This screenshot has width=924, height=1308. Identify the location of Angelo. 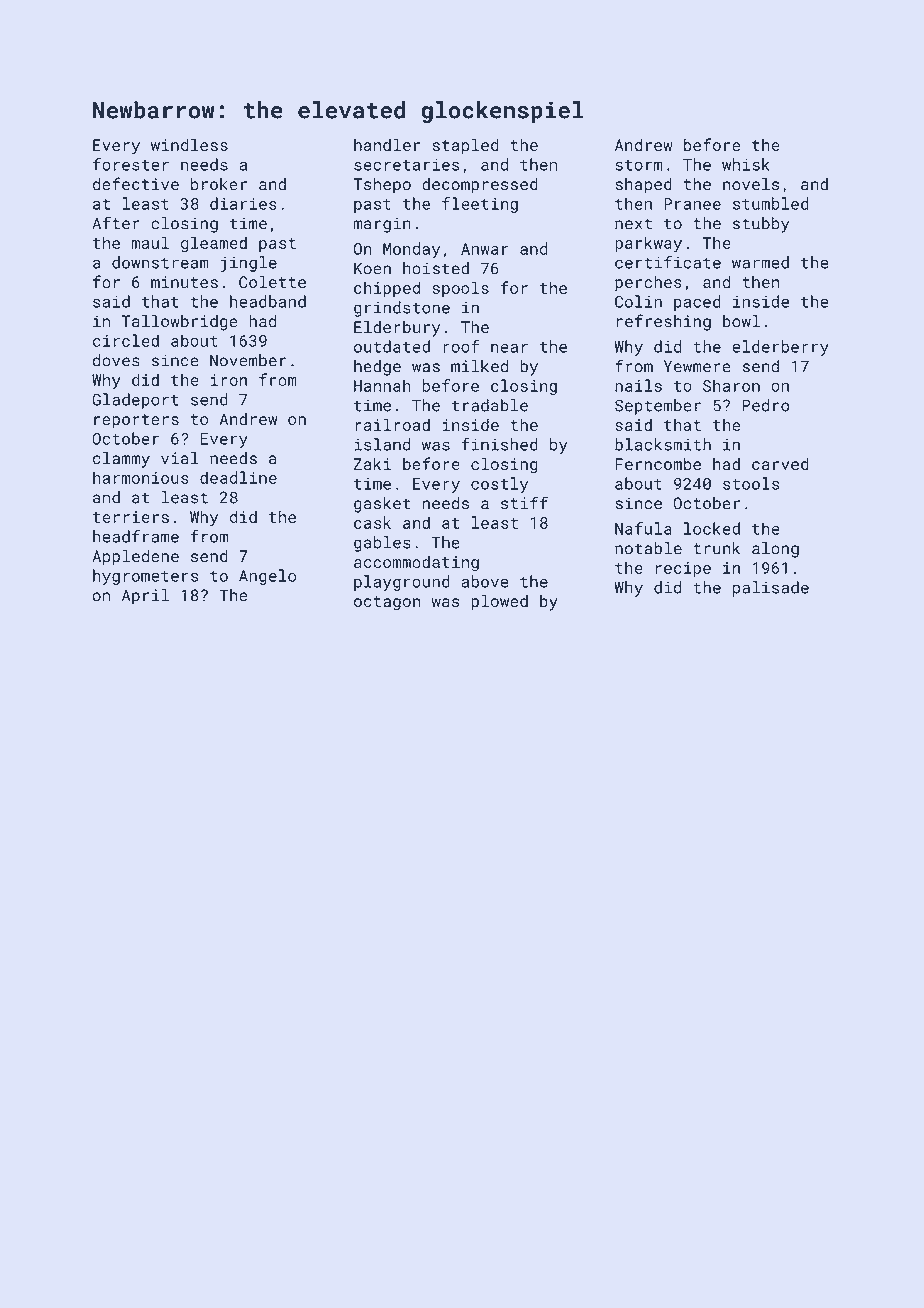
(267, 577).
